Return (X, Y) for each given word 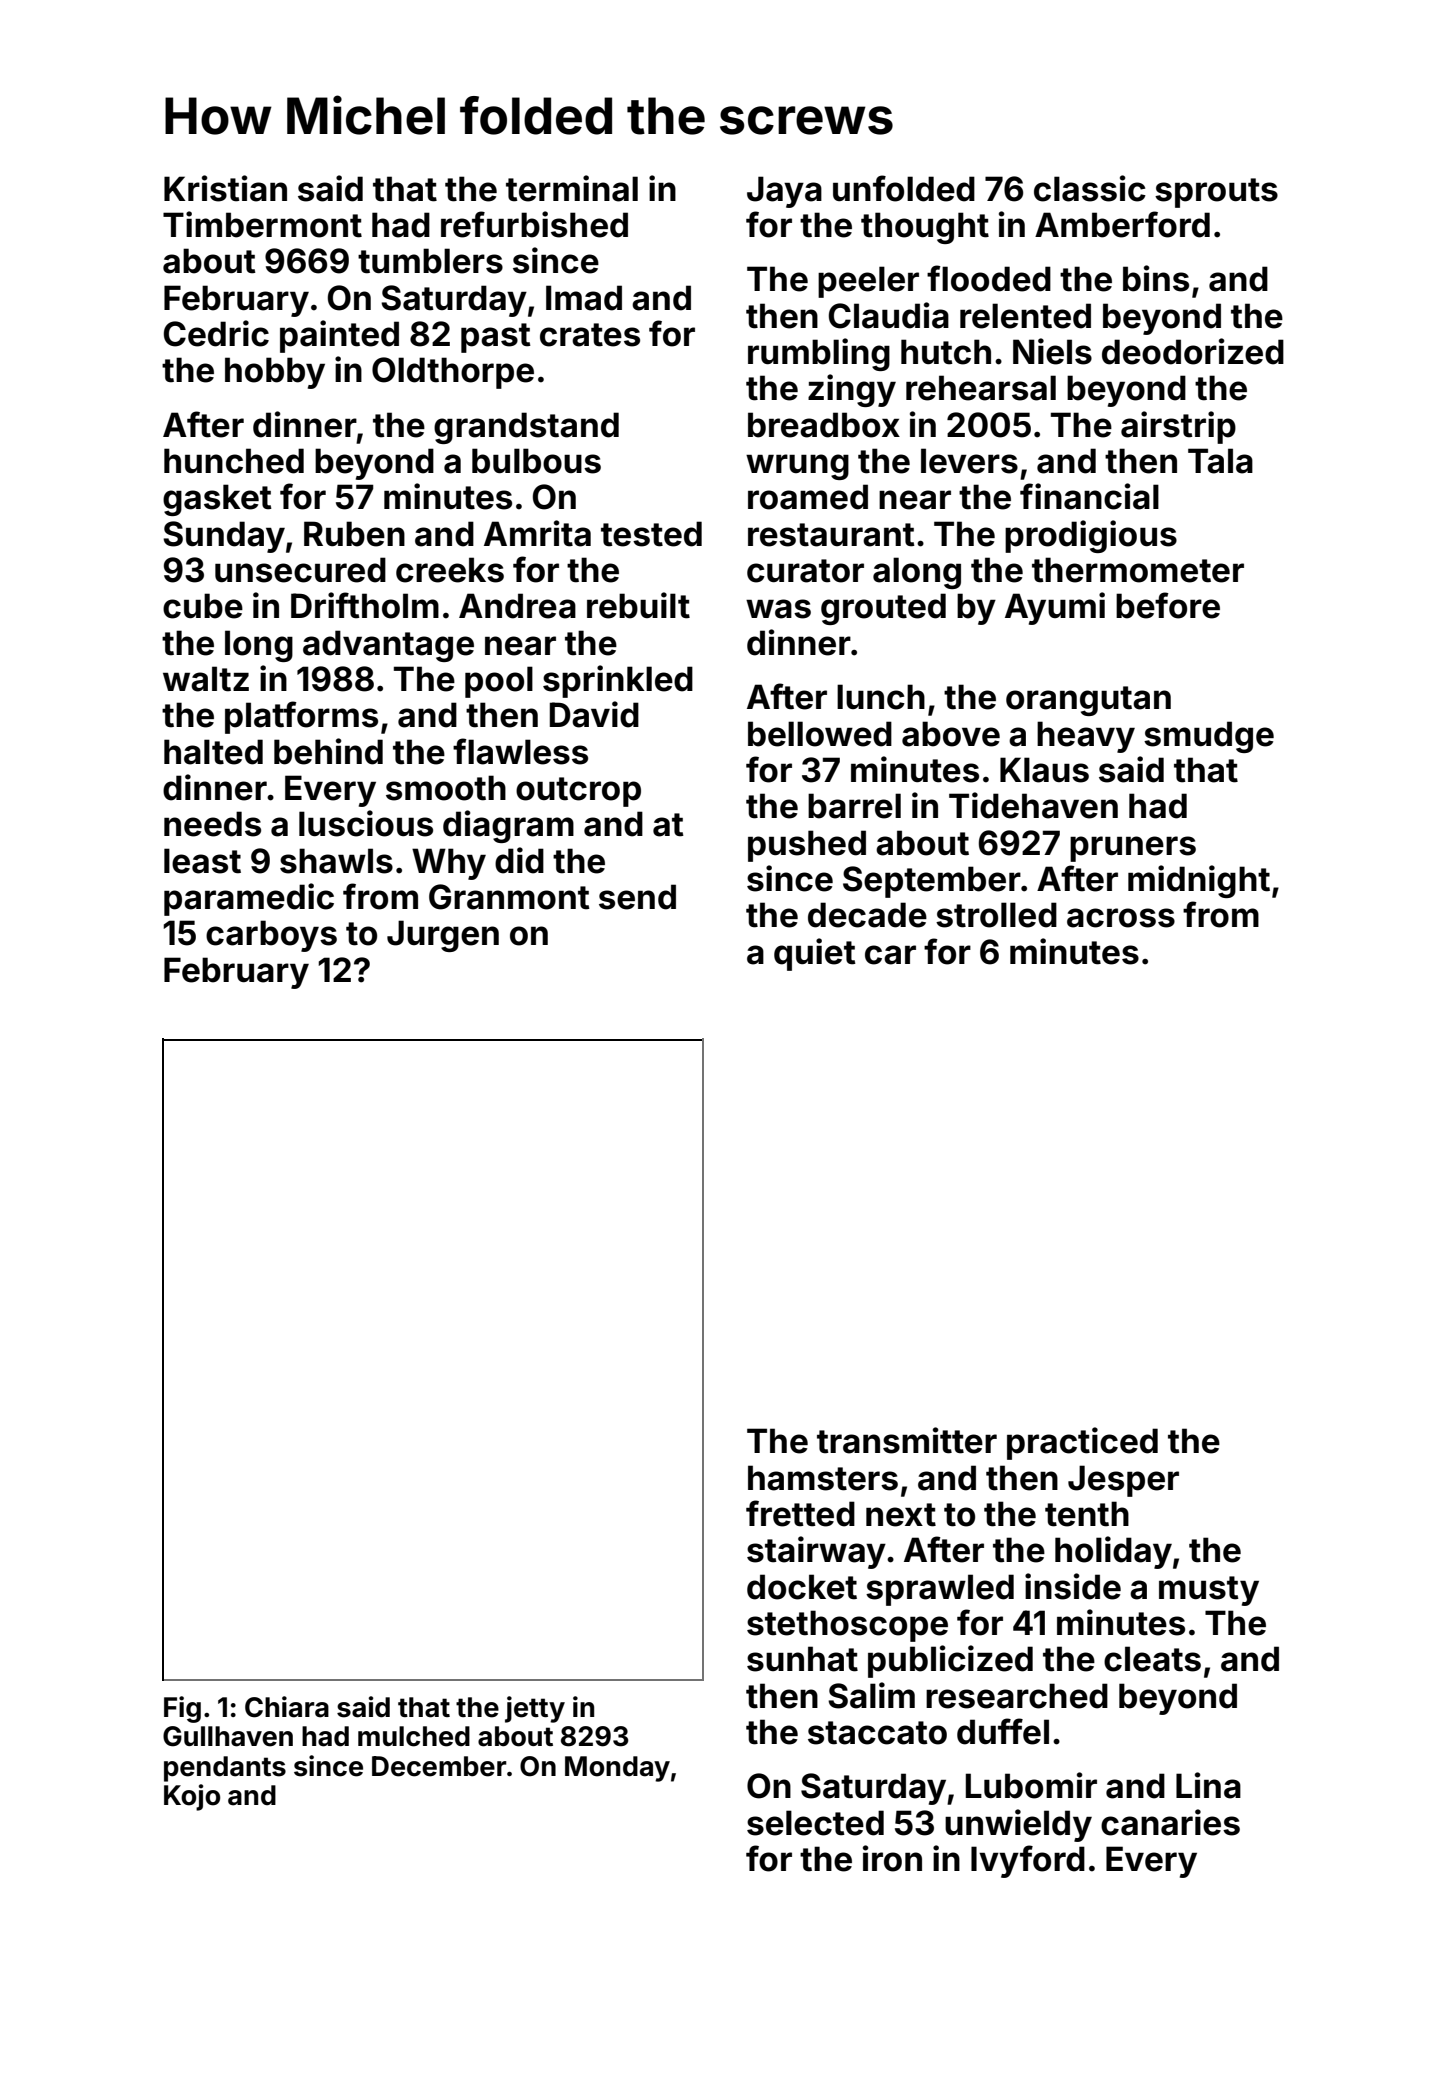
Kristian (225, 188)
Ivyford (1028, 1861)
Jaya (784, 192)
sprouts (1216, 193)
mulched (414, 1736)
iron (892, 1858)
